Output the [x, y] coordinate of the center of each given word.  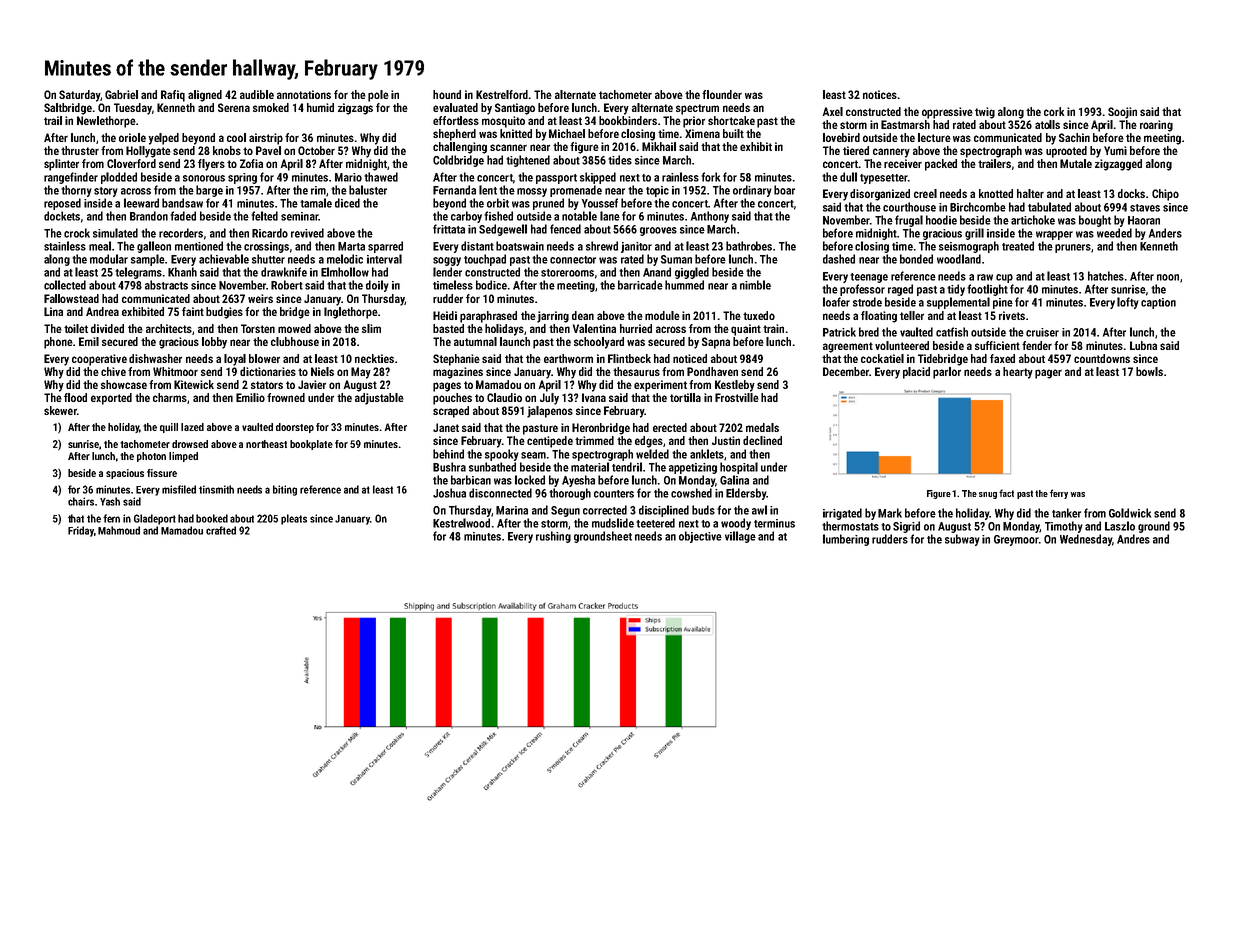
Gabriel [121, 94]
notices [880, 94]
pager [1048, 374]
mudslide [613, 523]
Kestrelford [502, 94]
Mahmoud [119, 530]
